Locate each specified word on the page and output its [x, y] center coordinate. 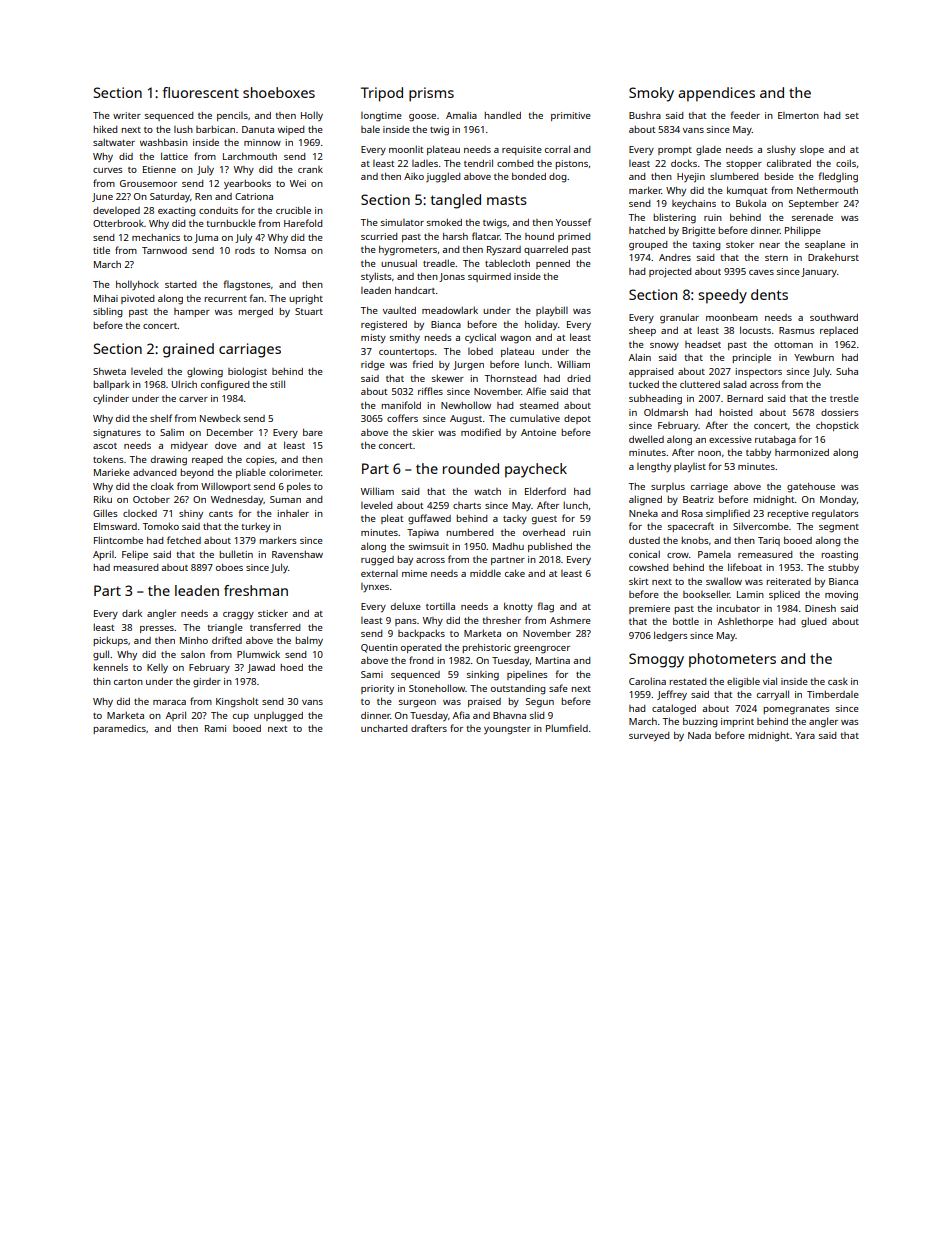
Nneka [643, 513]
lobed [480, 351]
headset [703, 344]
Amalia [461, 115]
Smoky [651, 94]
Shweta [109, 371]
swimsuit [429, 546]
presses [157, 629]
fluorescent [201, 92]
